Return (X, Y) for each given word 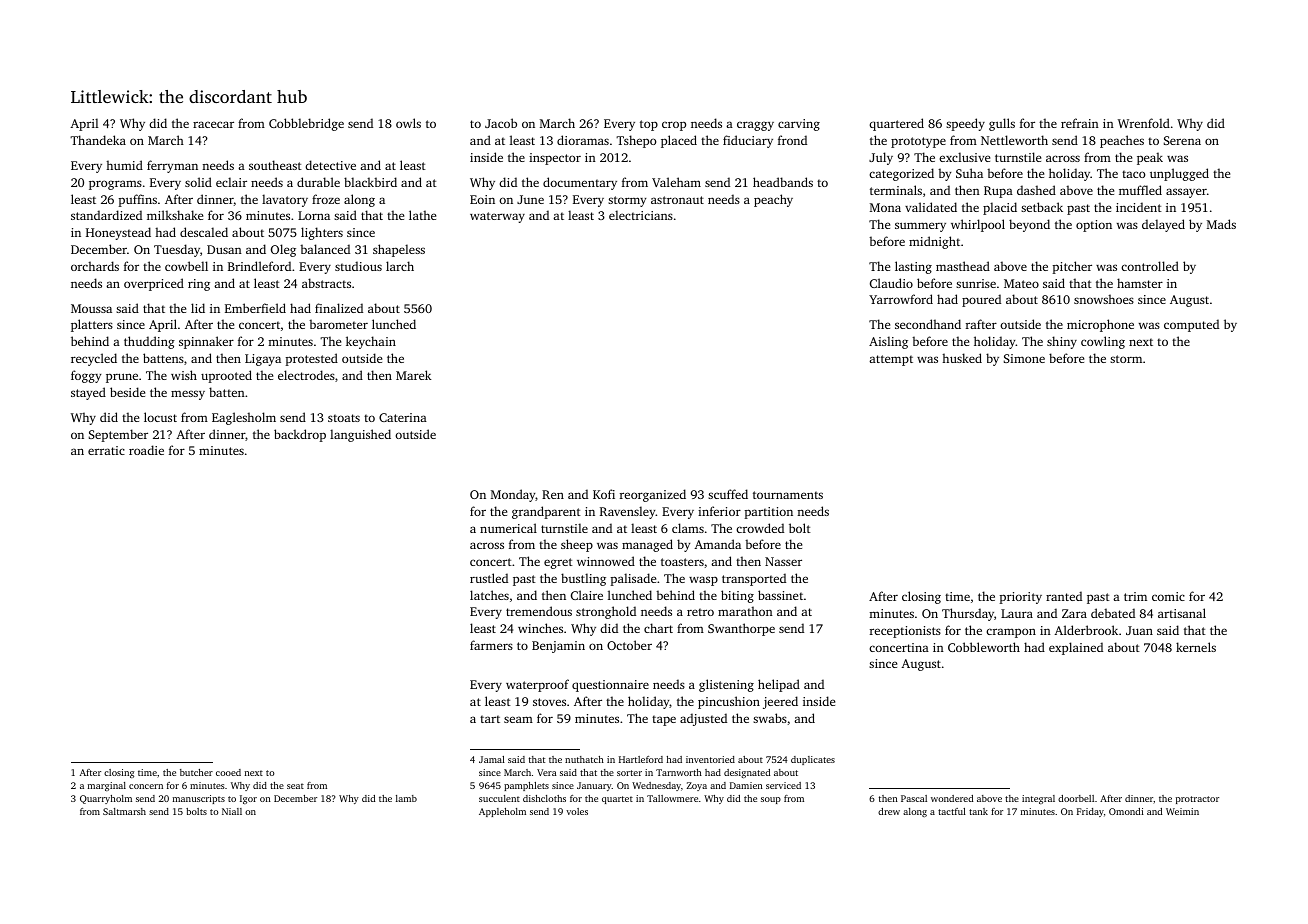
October (629, 645)
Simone (1024, 358)
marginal (107, 786)
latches (489, 595)
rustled (489, 578)
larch (400, 266)
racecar (213, 124)
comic (1168, 596)
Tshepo (636, 141)
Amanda (717, 544)
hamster (1140, 283)
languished (360, 435)
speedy (965, 124)
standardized (106, 215)
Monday (513, 495)
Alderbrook (1086, 630)
